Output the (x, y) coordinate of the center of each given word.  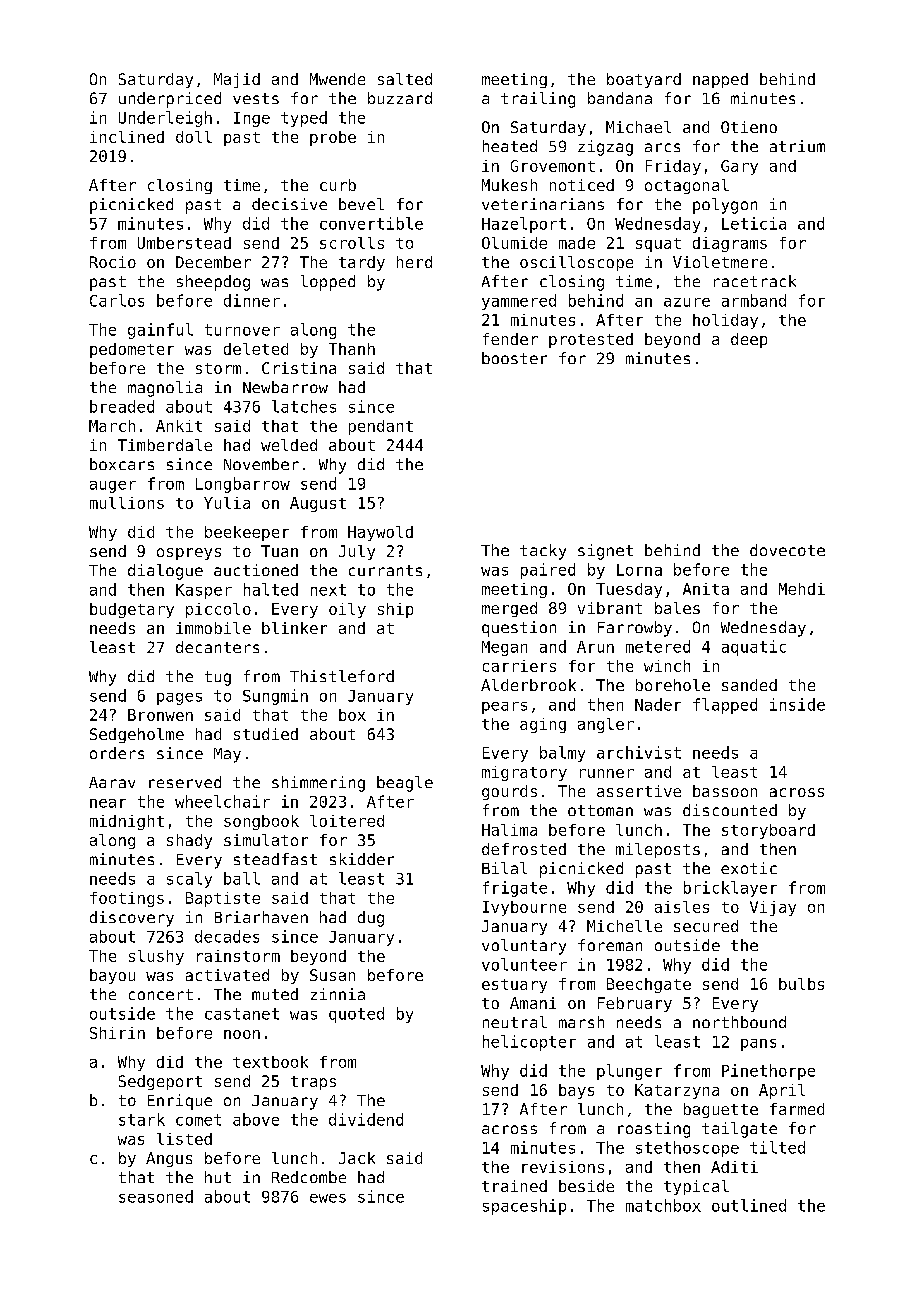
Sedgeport (160, 1082)
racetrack (755, 281)
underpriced (170, 100)
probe (333, 138)
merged (509, 609)
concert (161, 994)
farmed (797, 1109)
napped (720, 80)
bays (576, 1091)
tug (218, 678)
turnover (242, 330)
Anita (706, 589)
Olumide (514, 243)
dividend (366, 1119)
